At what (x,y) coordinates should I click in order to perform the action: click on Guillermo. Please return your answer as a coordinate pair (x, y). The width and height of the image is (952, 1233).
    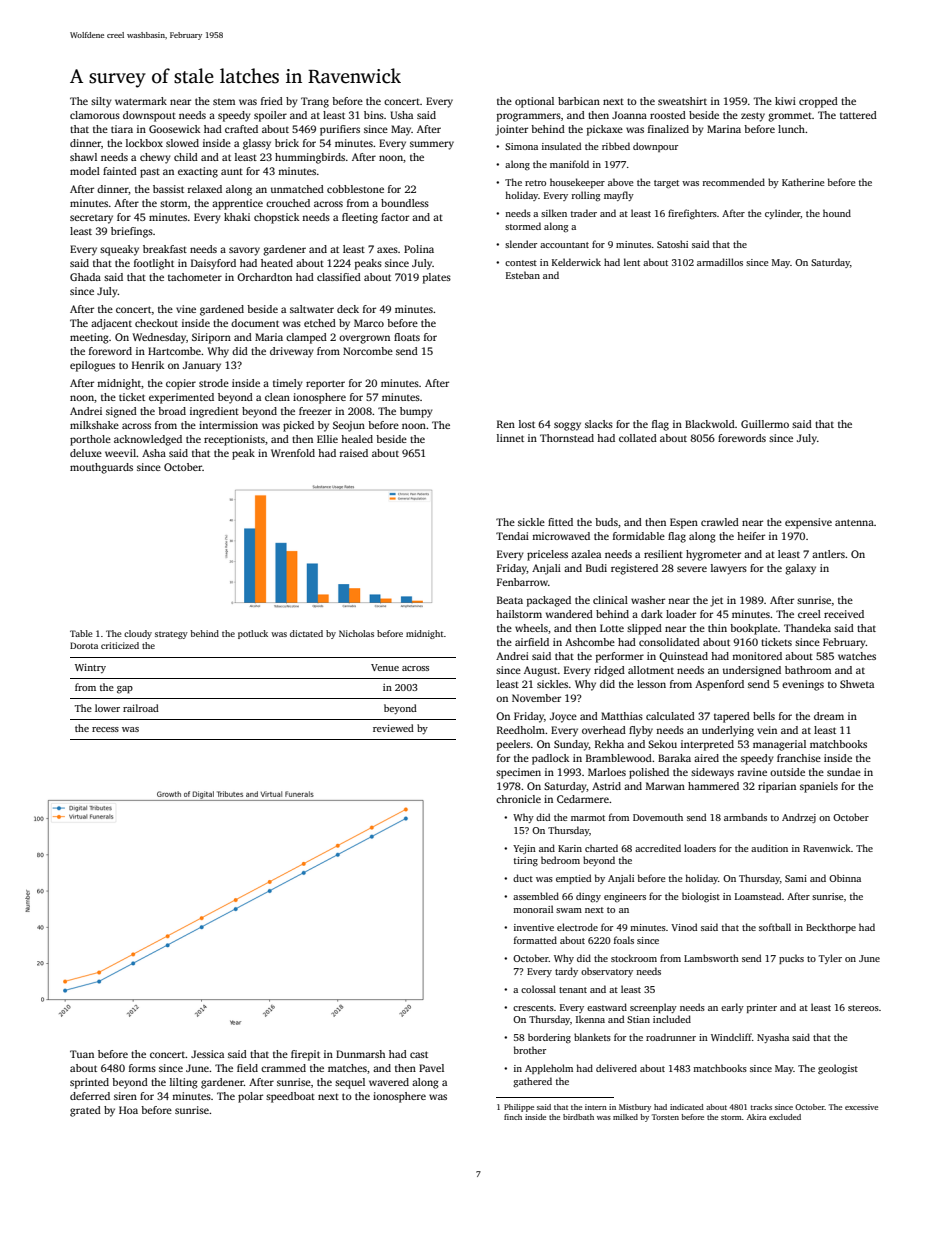
    Looking at the image, I should click on (765, 424).
